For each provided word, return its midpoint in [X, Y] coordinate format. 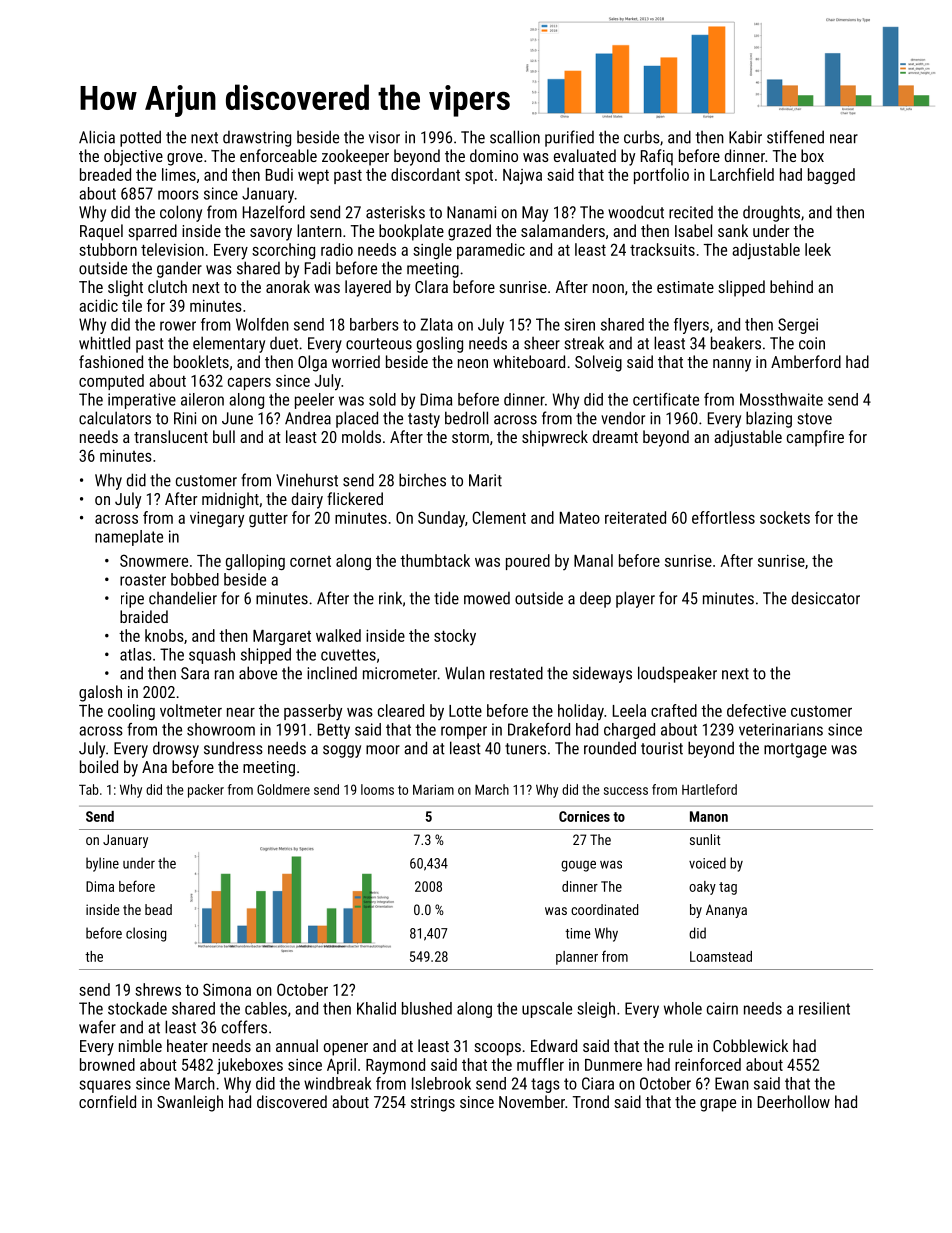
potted [140, 138]
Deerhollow [794, 1101]
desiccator [826, 598]
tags [545, 1085]
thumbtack [435, 560]
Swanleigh [190, 1103]
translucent [171, 436]
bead [158, 909]
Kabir [745, 137]
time [577, 933]
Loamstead [721, 956]
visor [384, 137]
